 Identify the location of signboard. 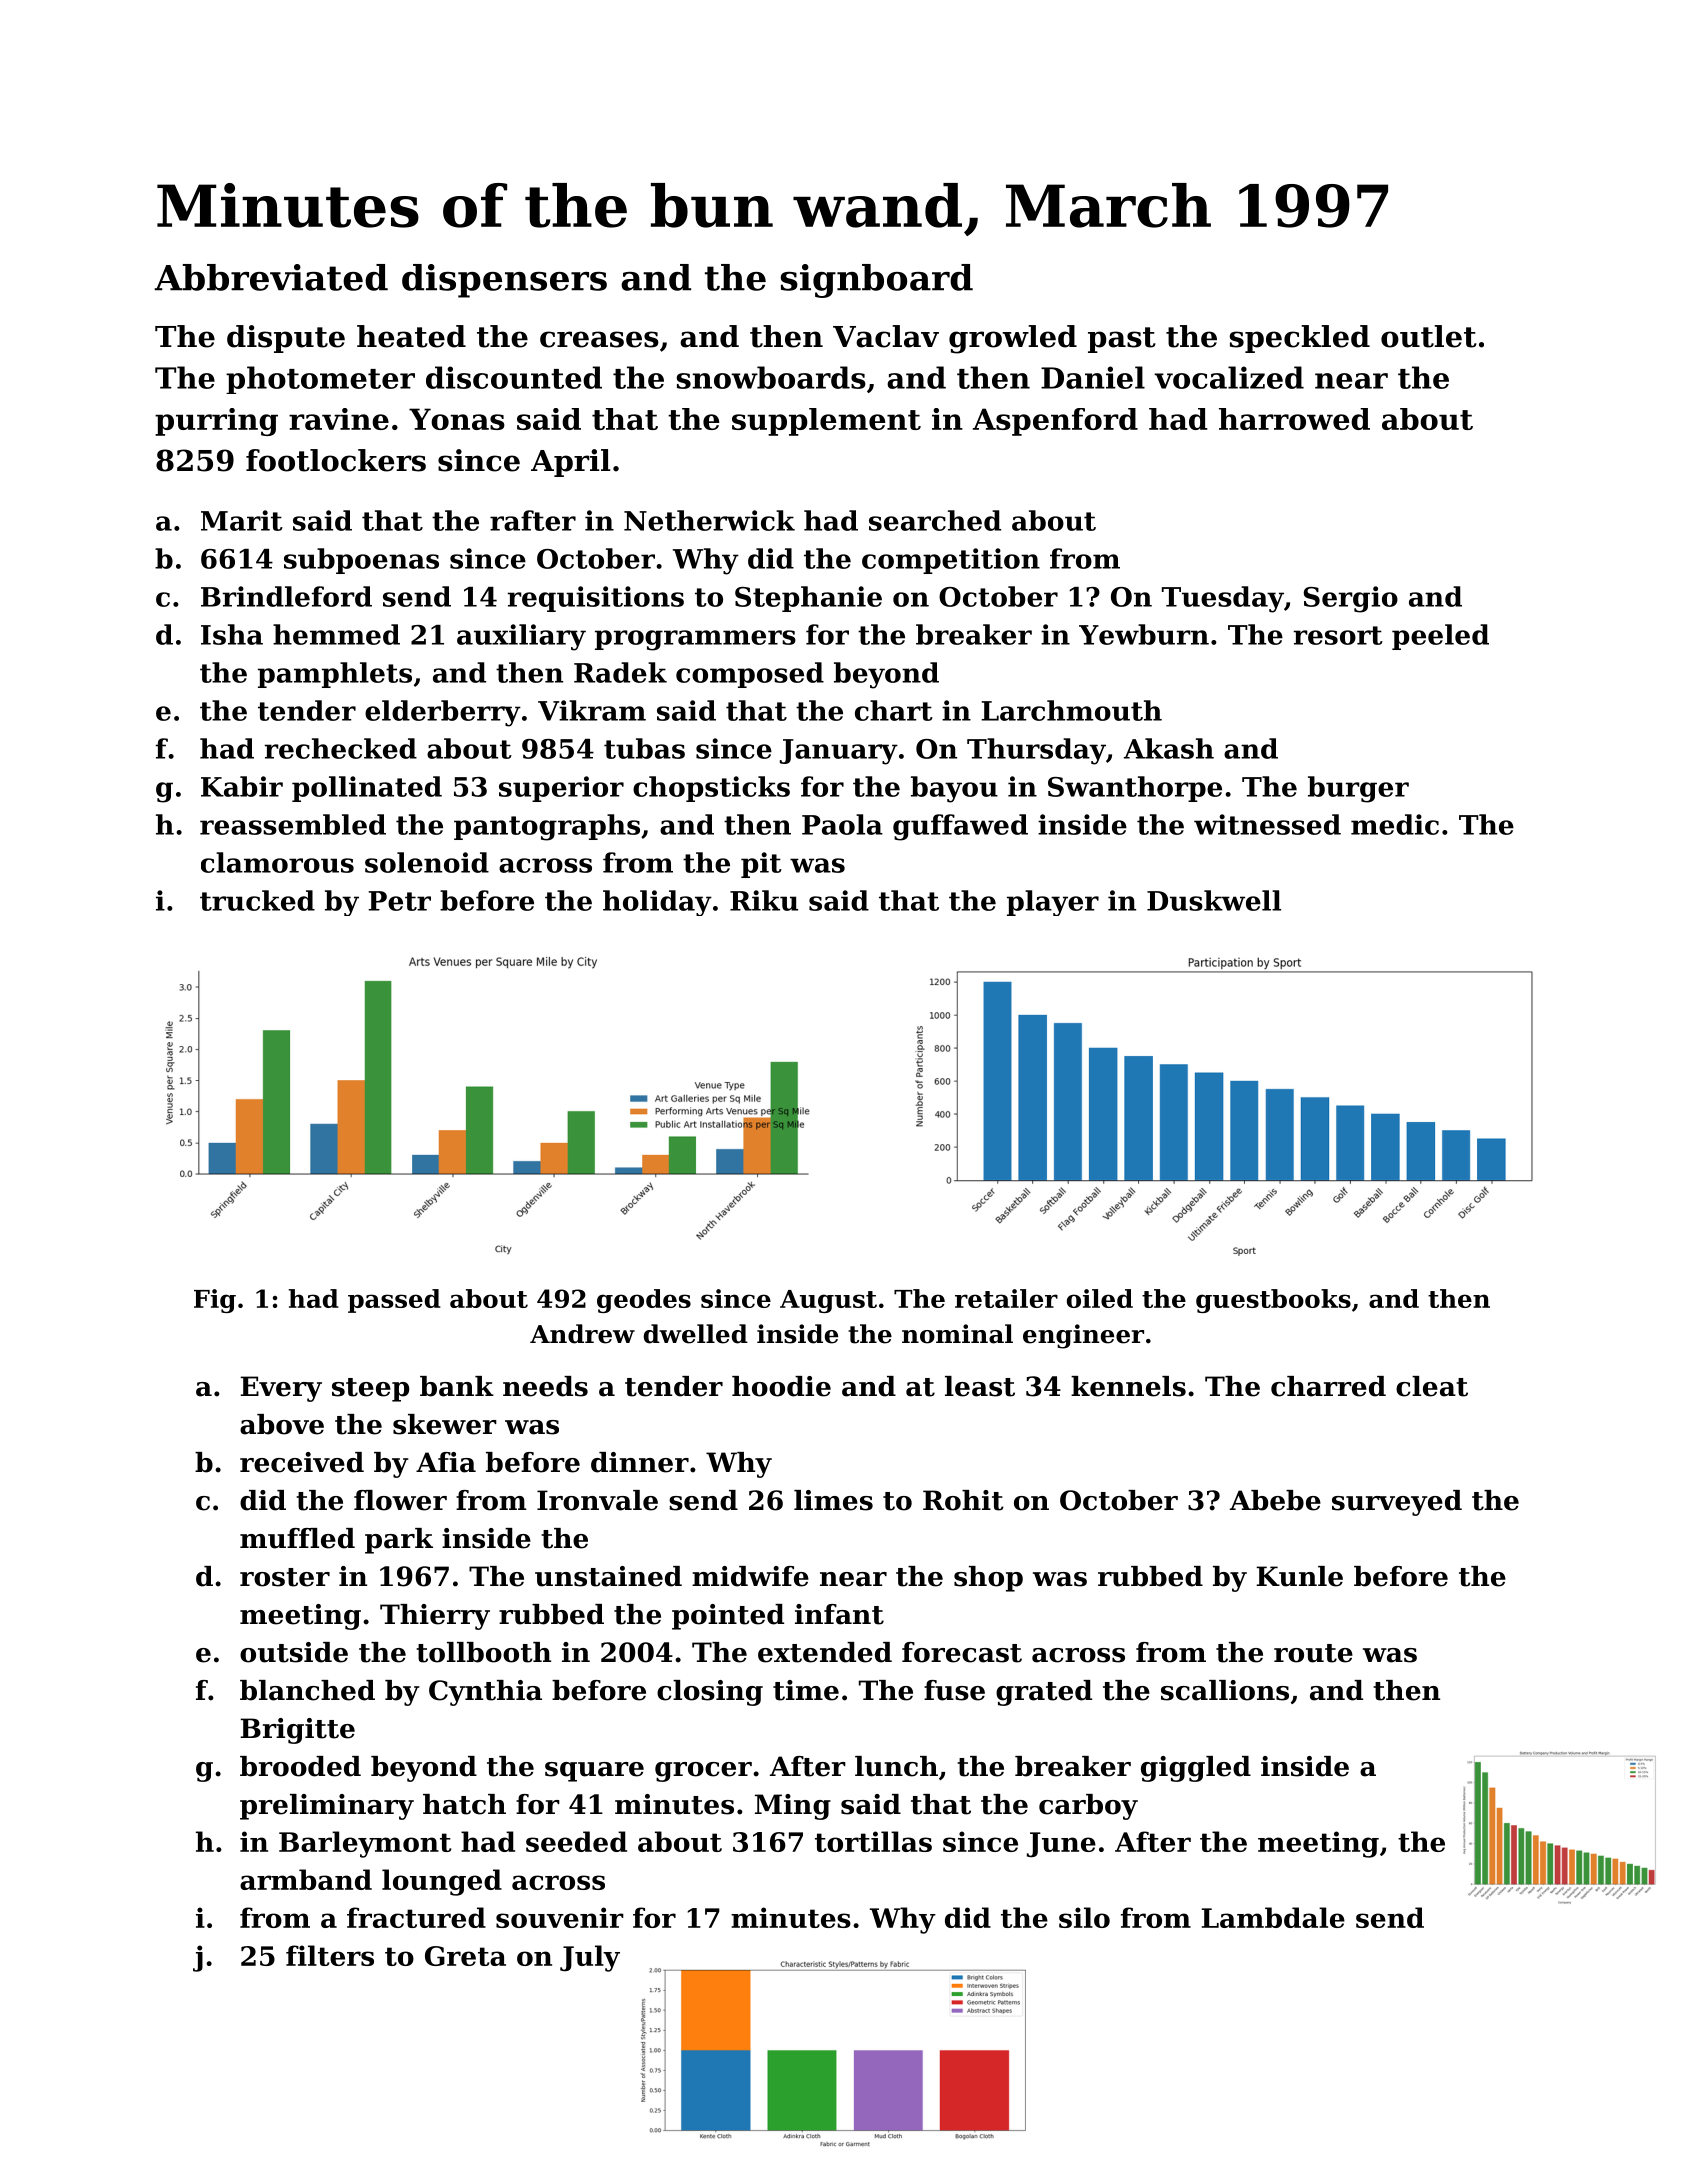
(877, 281).
